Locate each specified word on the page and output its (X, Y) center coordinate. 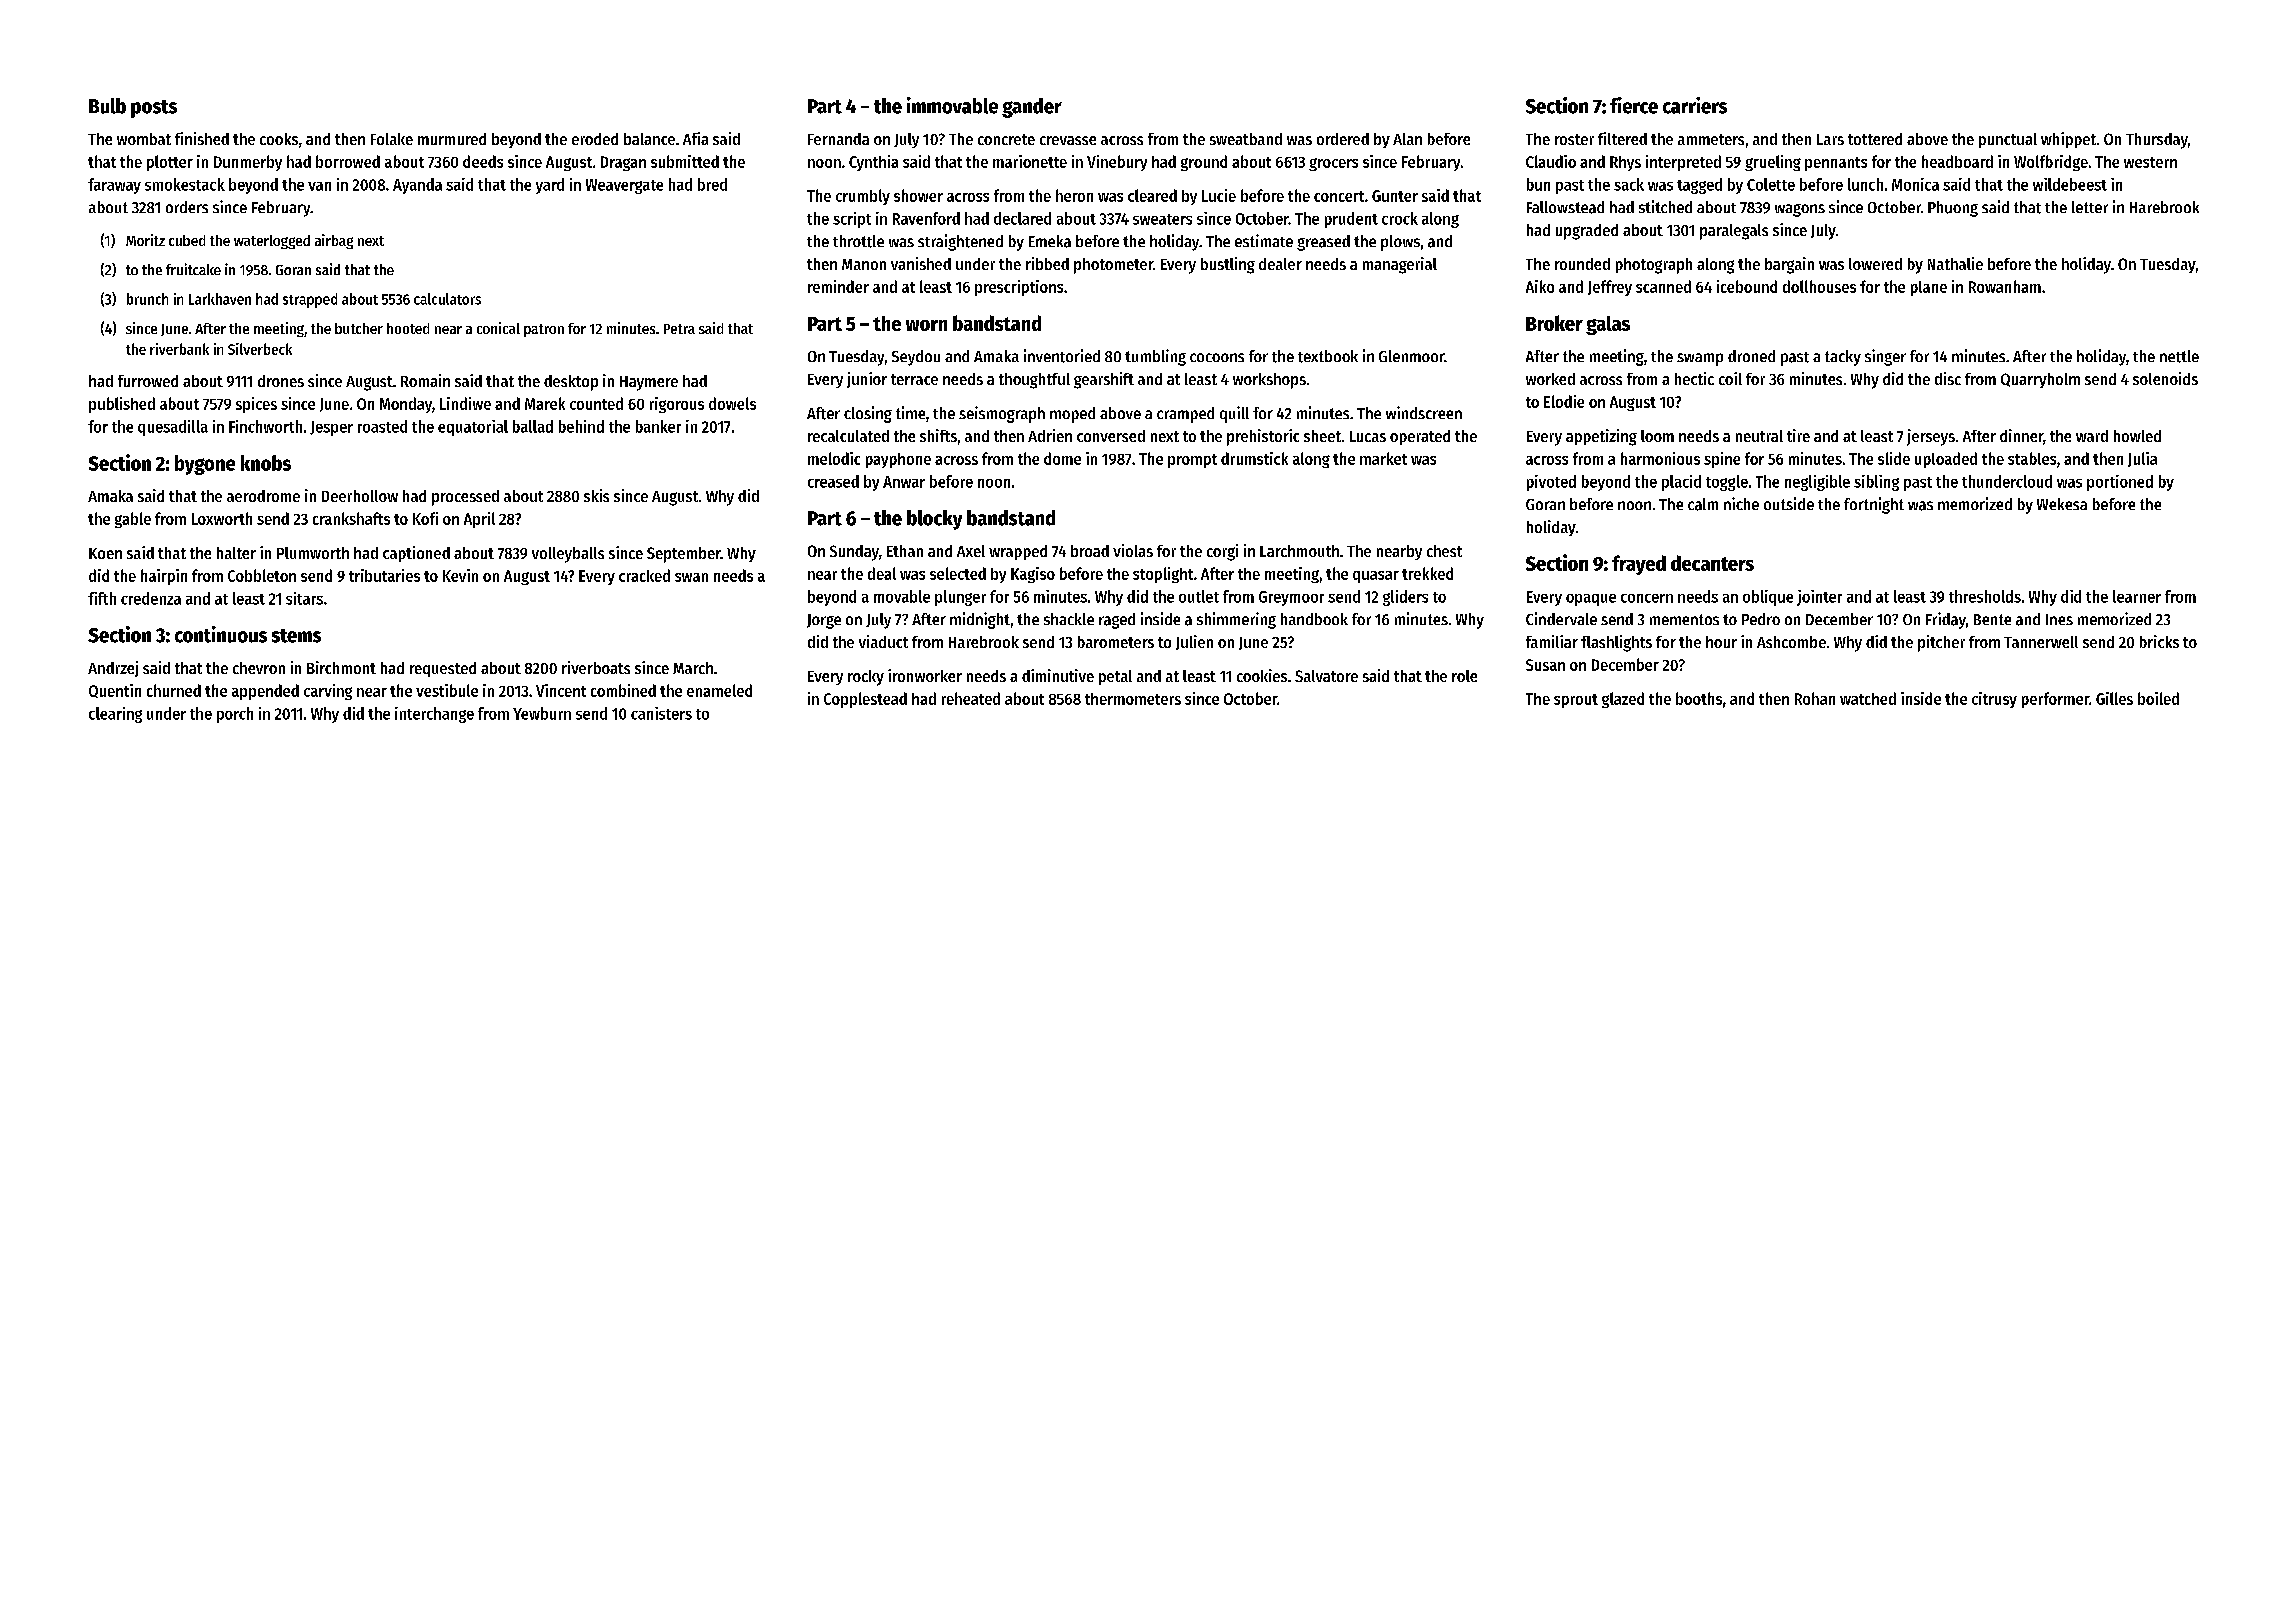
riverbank (179, 349)
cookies (1262, 675)
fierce (1634, 105)
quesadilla (173, 428)
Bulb (107, 106)
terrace (914, 379)
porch (235, 715)
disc (1948, 378)
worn (926, 325)
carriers (1695, 105)
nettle (2179, 356)
